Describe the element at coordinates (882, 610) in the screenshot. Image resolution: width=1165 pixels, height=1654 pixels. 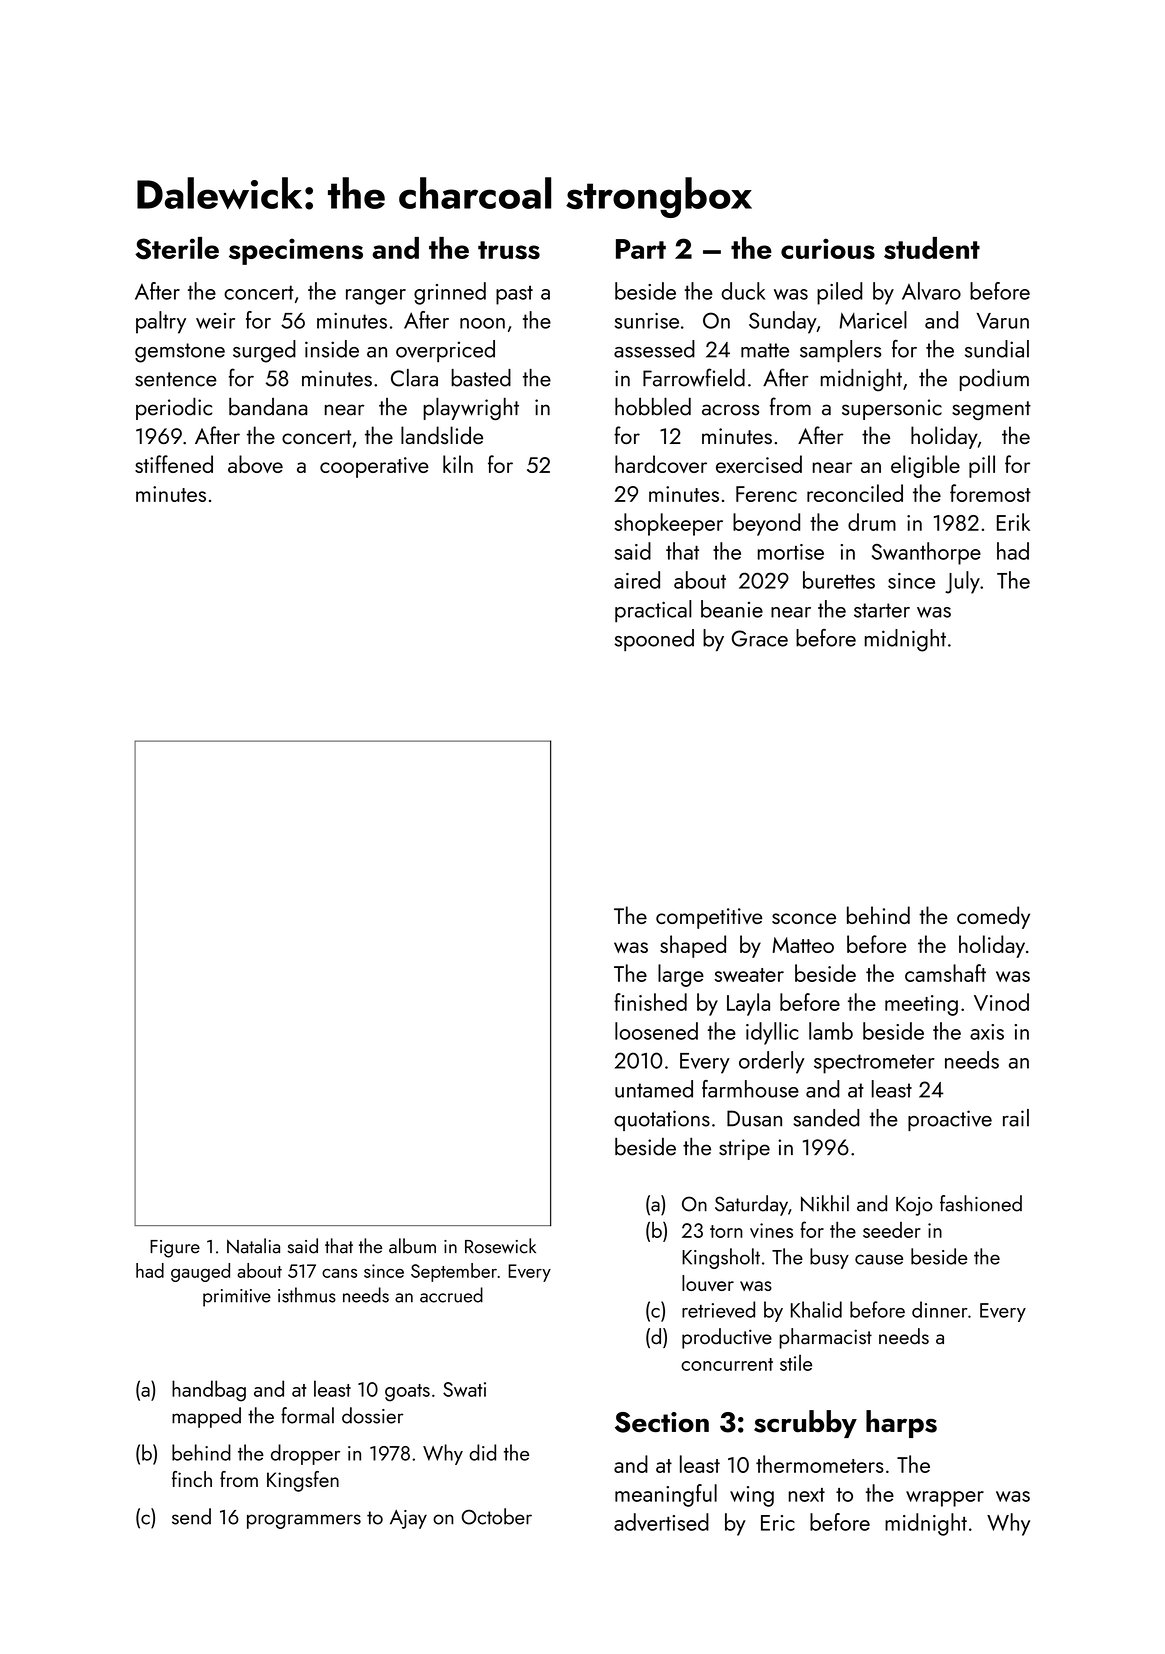
I see `starter` at that location.
